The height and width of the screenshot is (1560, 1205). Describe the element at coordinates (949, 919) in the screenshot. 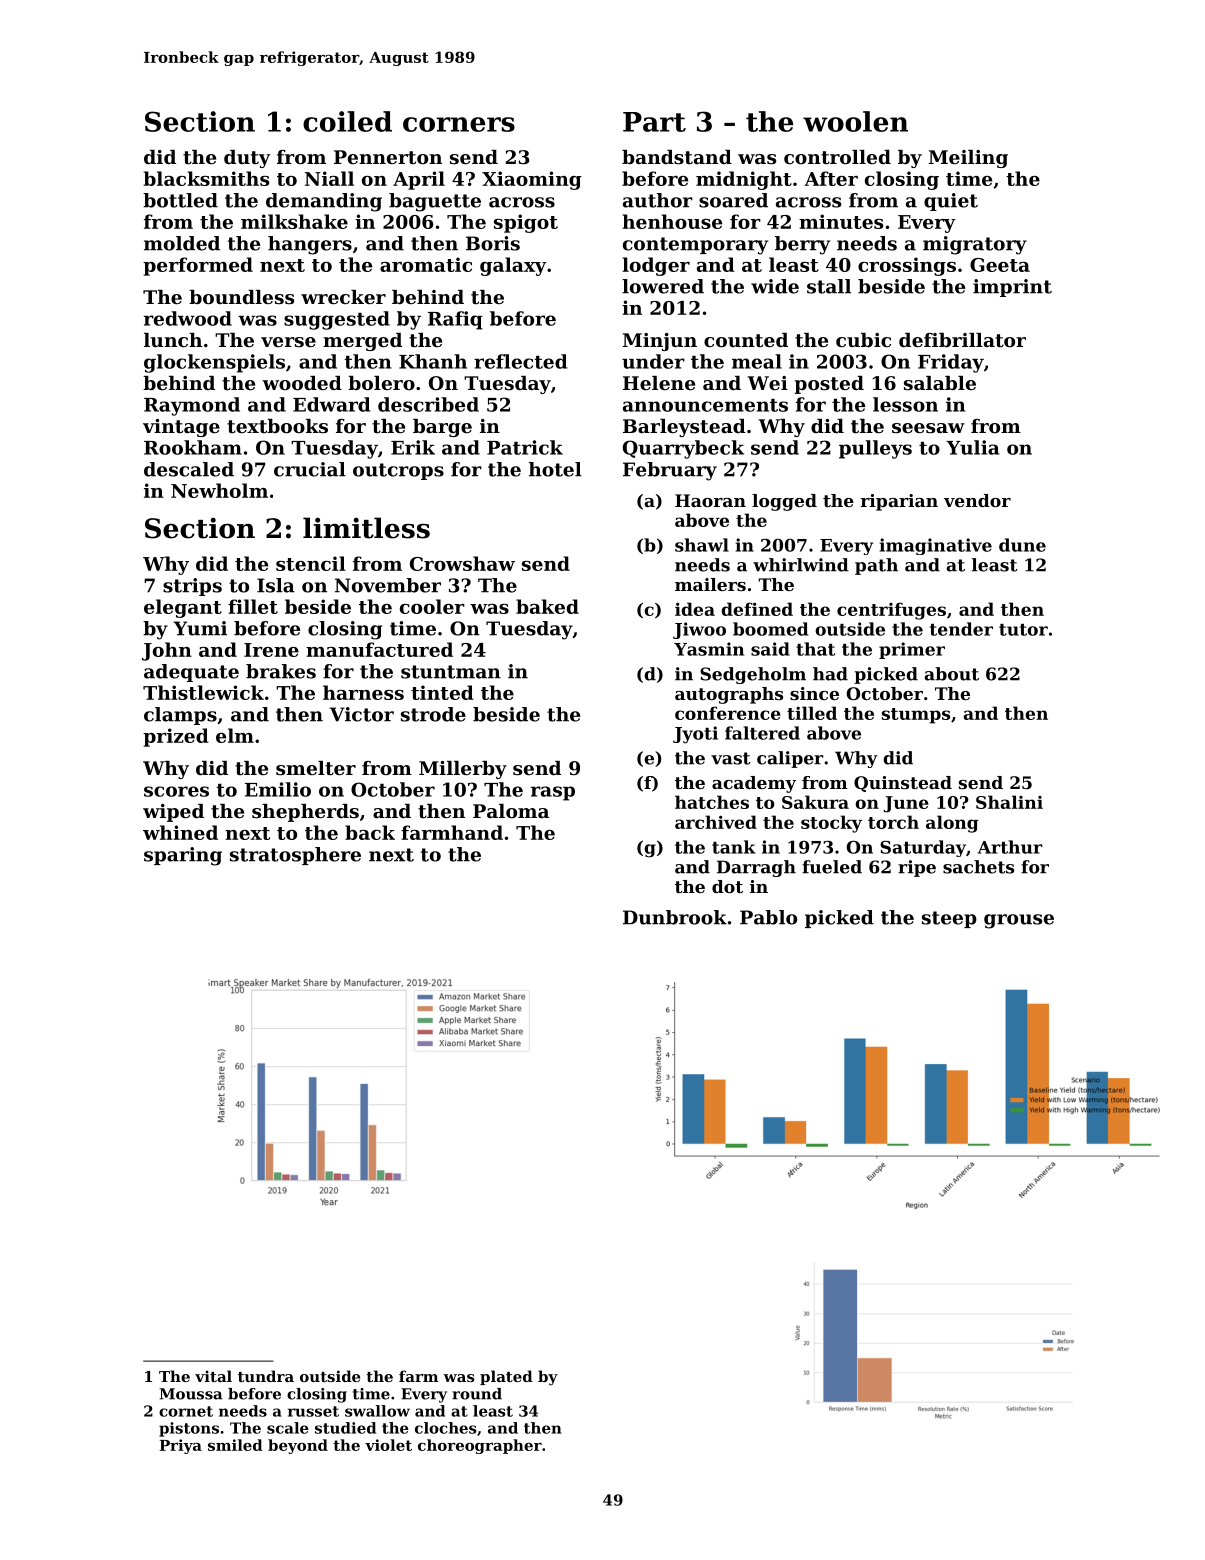

I see `steep` at that location.
